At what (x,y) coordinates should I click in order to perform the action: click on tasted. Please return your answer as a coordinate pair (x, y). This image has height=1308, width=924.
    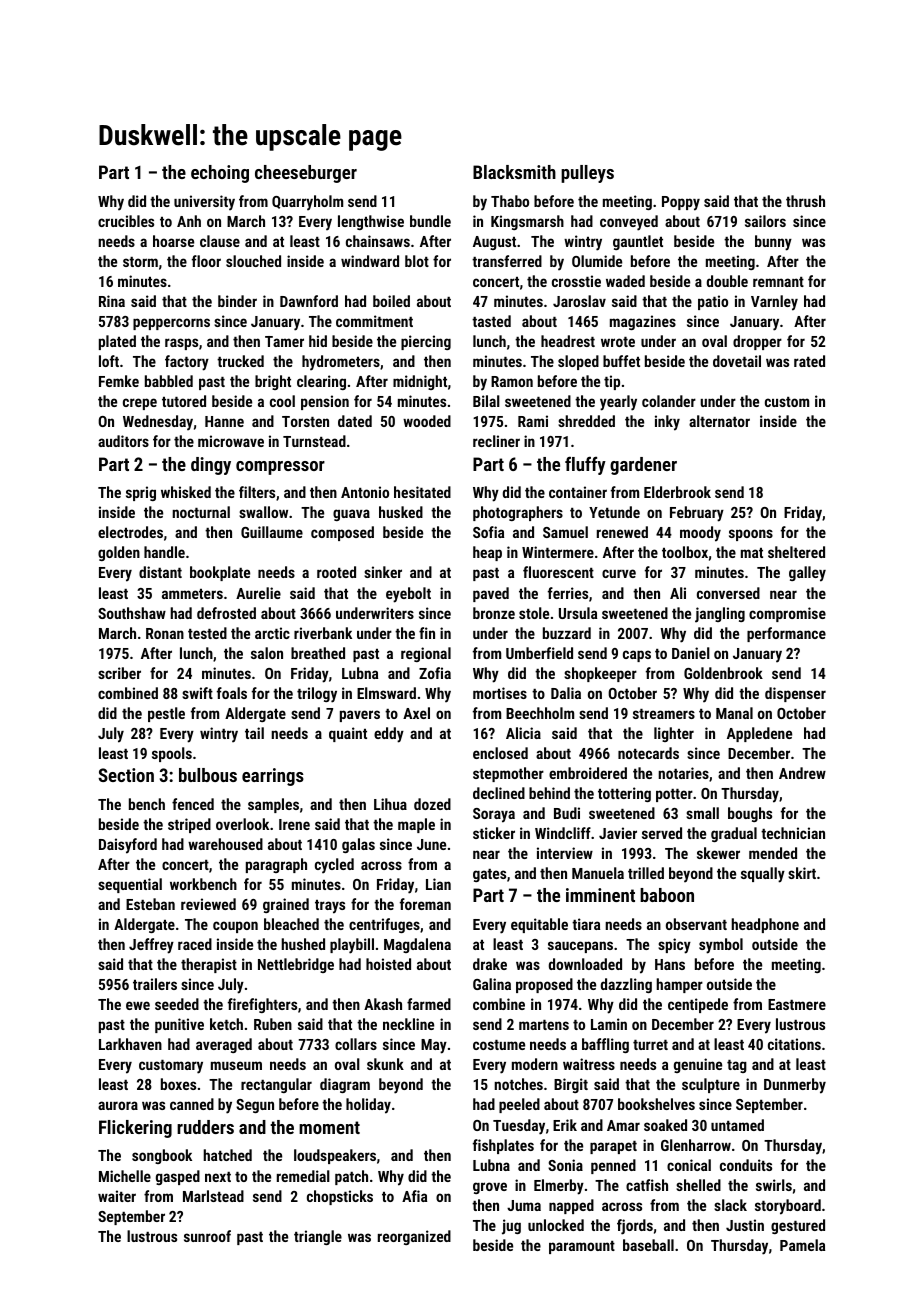
    Looking at the image, I should click on (491, 321).
